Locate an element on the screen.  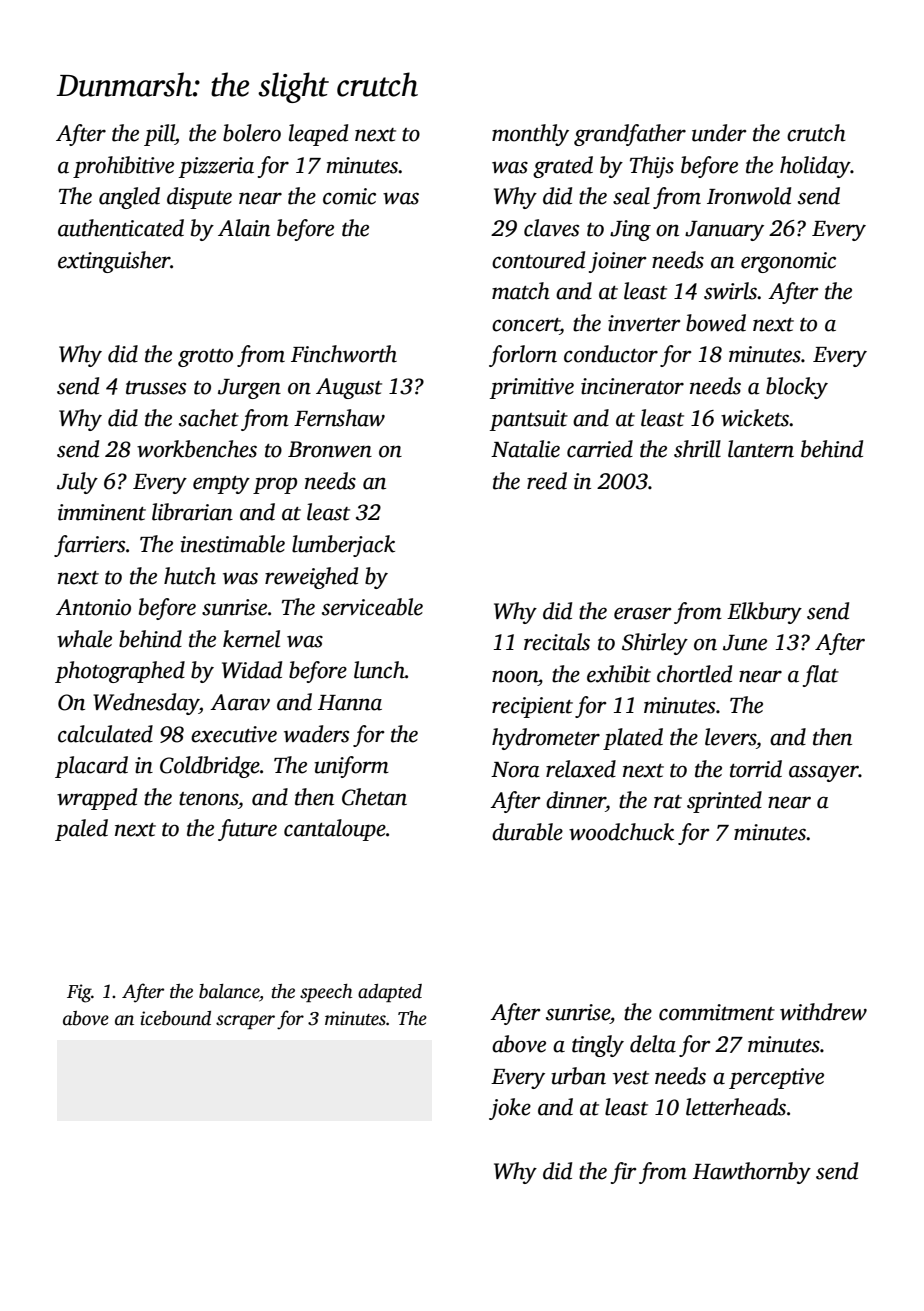
under is located at coordinates (719, 133).
